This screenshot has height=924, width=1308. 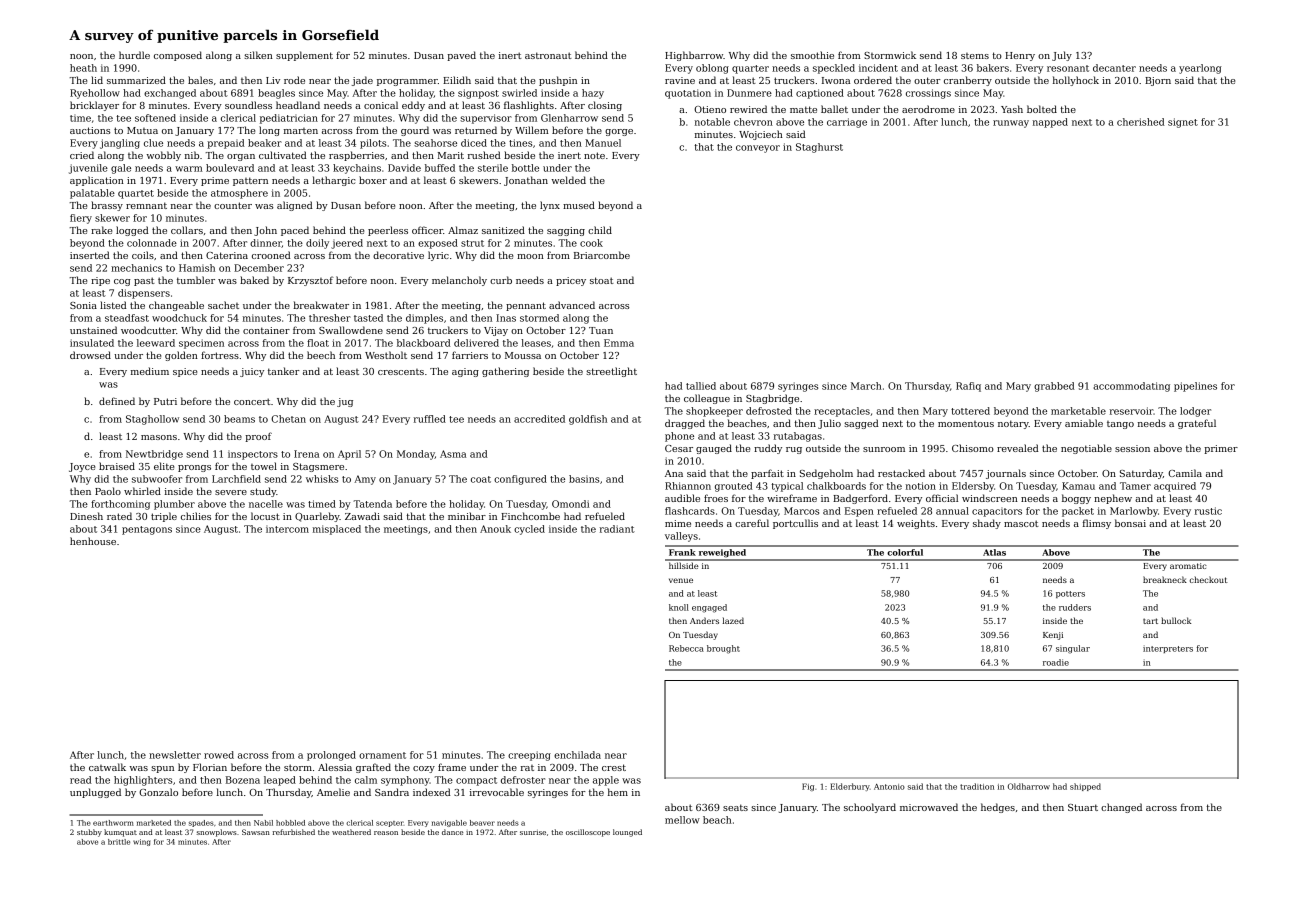 I want to click on rudders, so click(x=1075, y=607).
